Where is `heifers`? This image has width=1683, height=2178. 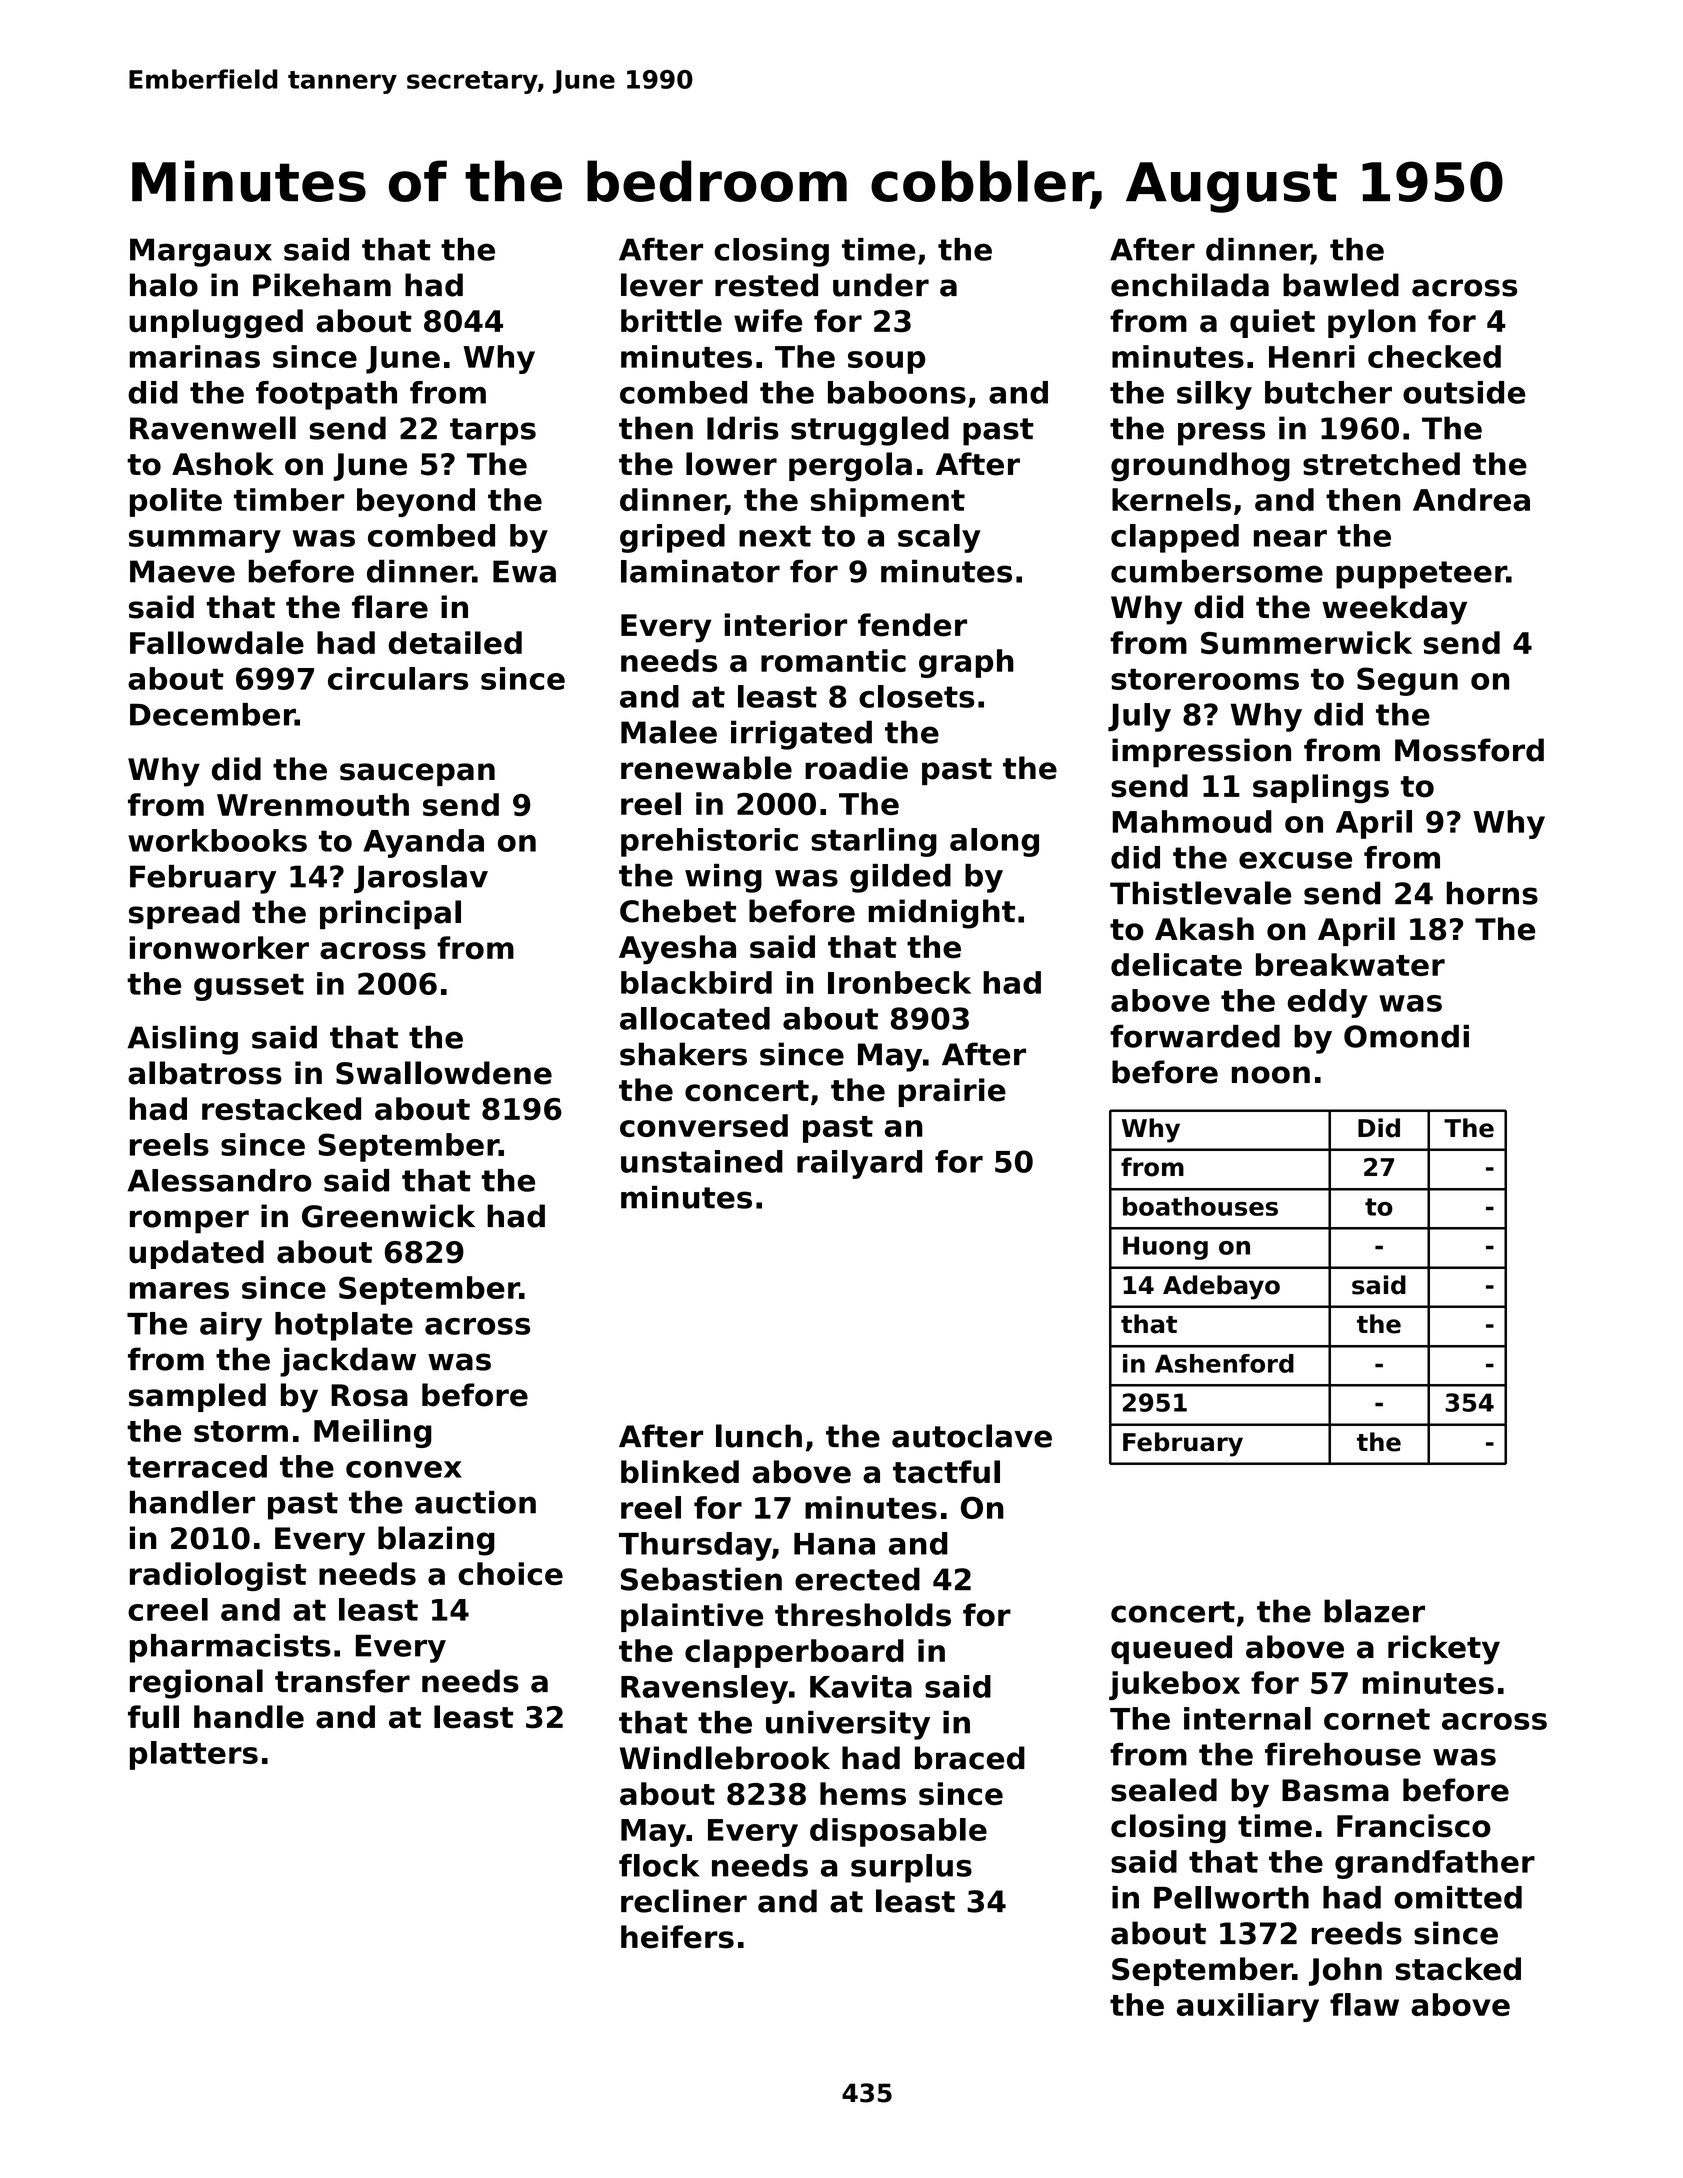
heifers is located at coordinates (677, 1937).
